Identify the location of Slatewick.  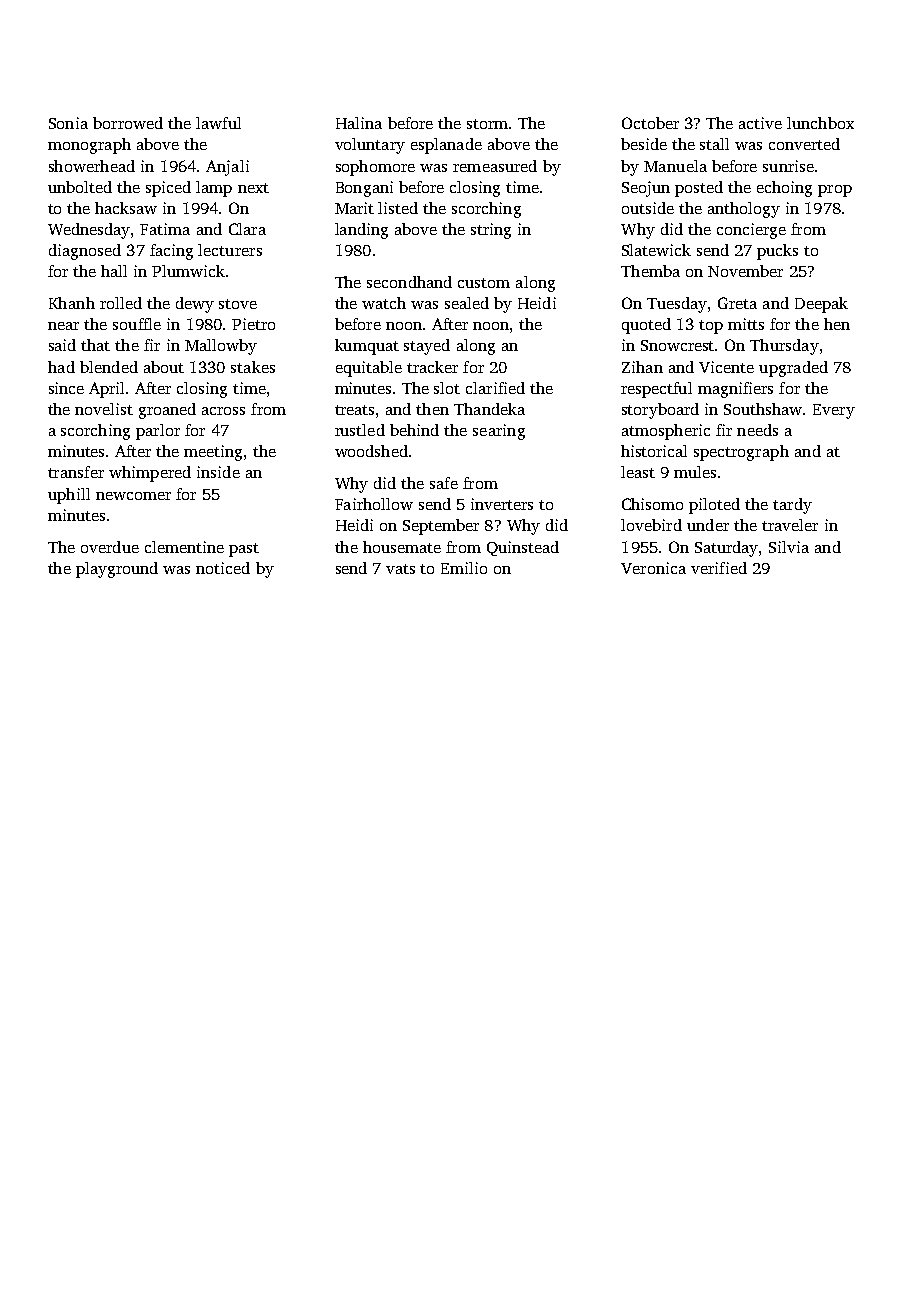
(656, 250).
